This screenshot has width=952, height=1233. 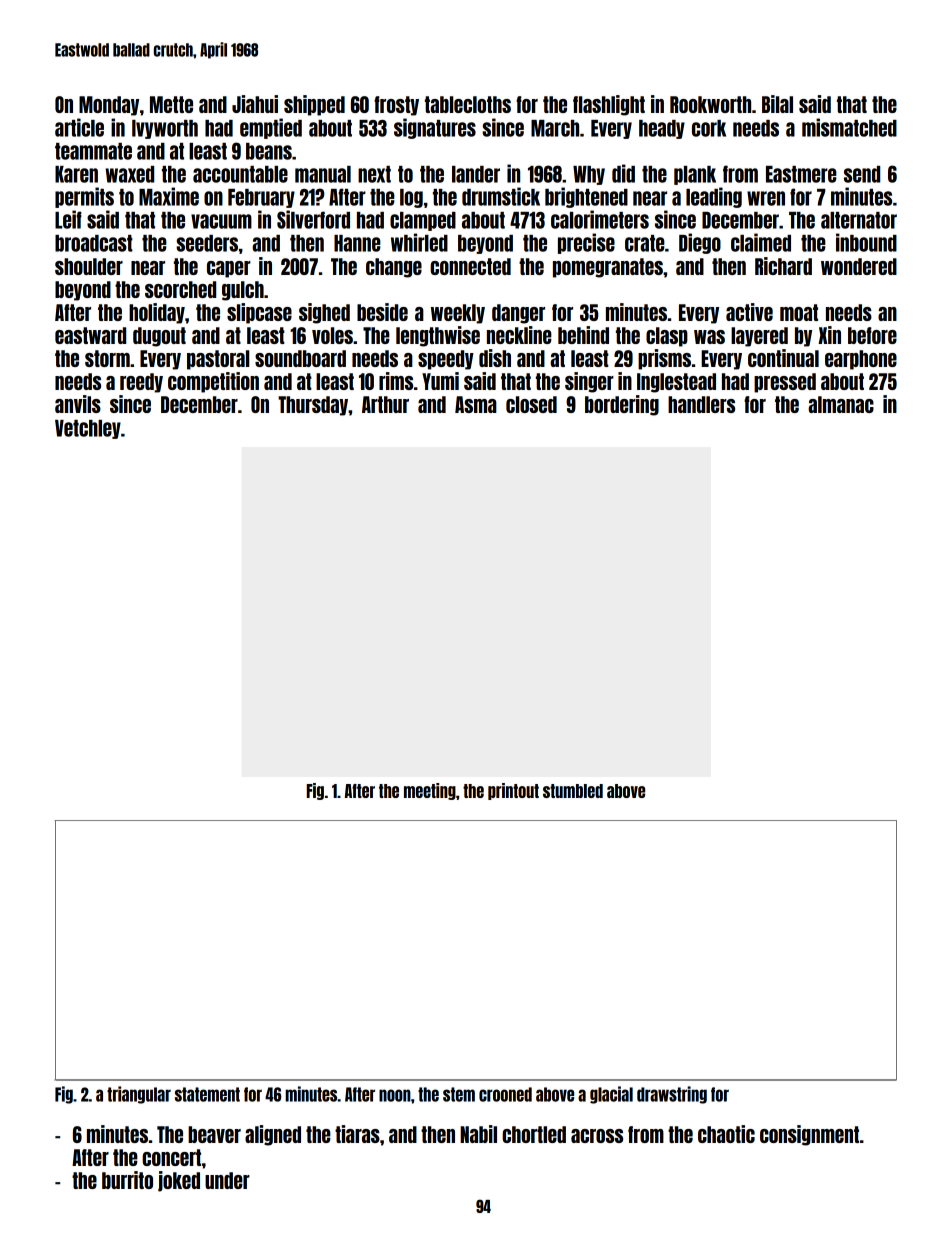 What do you see at coordinates (573, 791) in the screenshot?
I see `stumbled` at bounding box center [573, 791].
